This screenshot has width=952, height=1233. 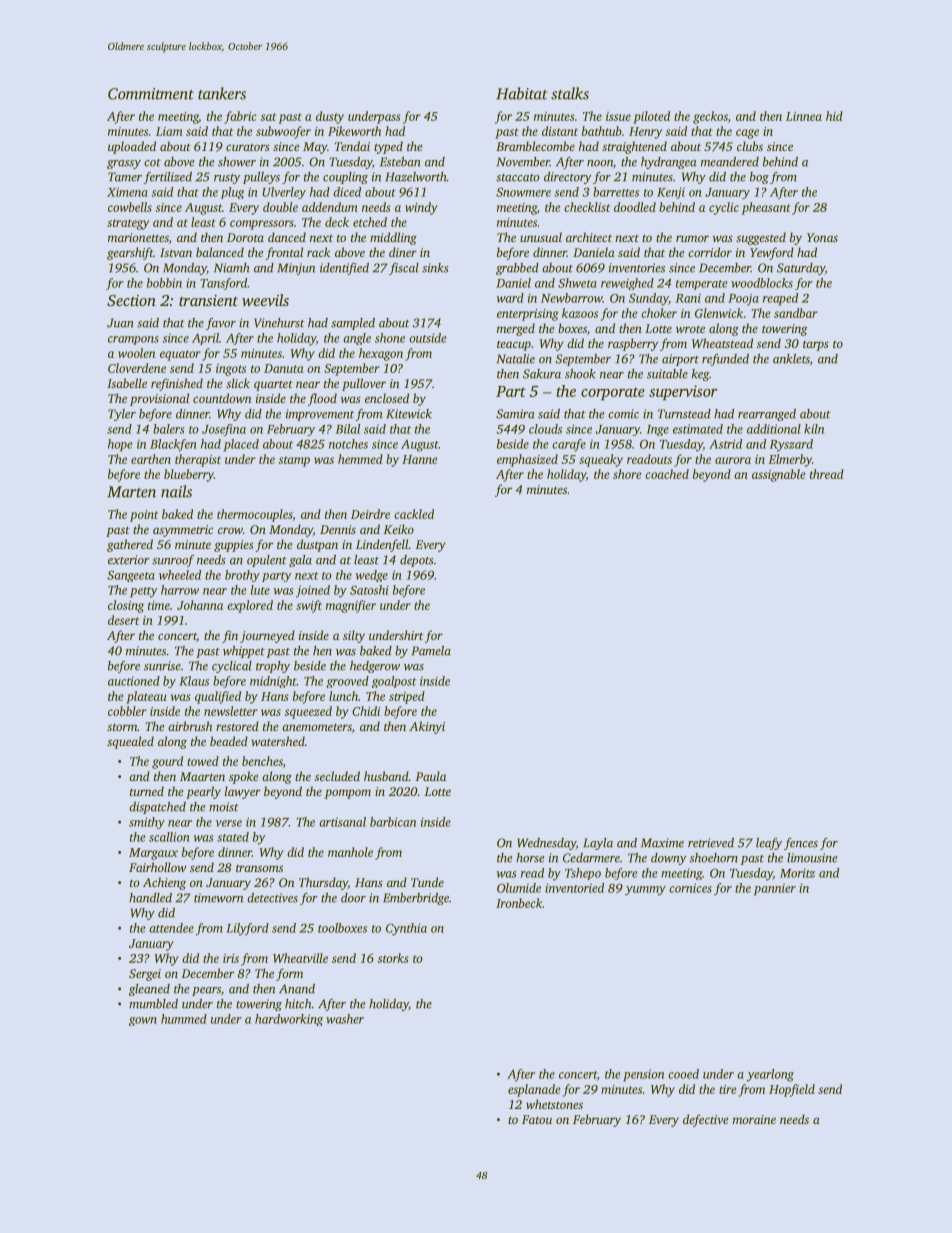 I want to click on kiln, so click(x=814, y=429).
